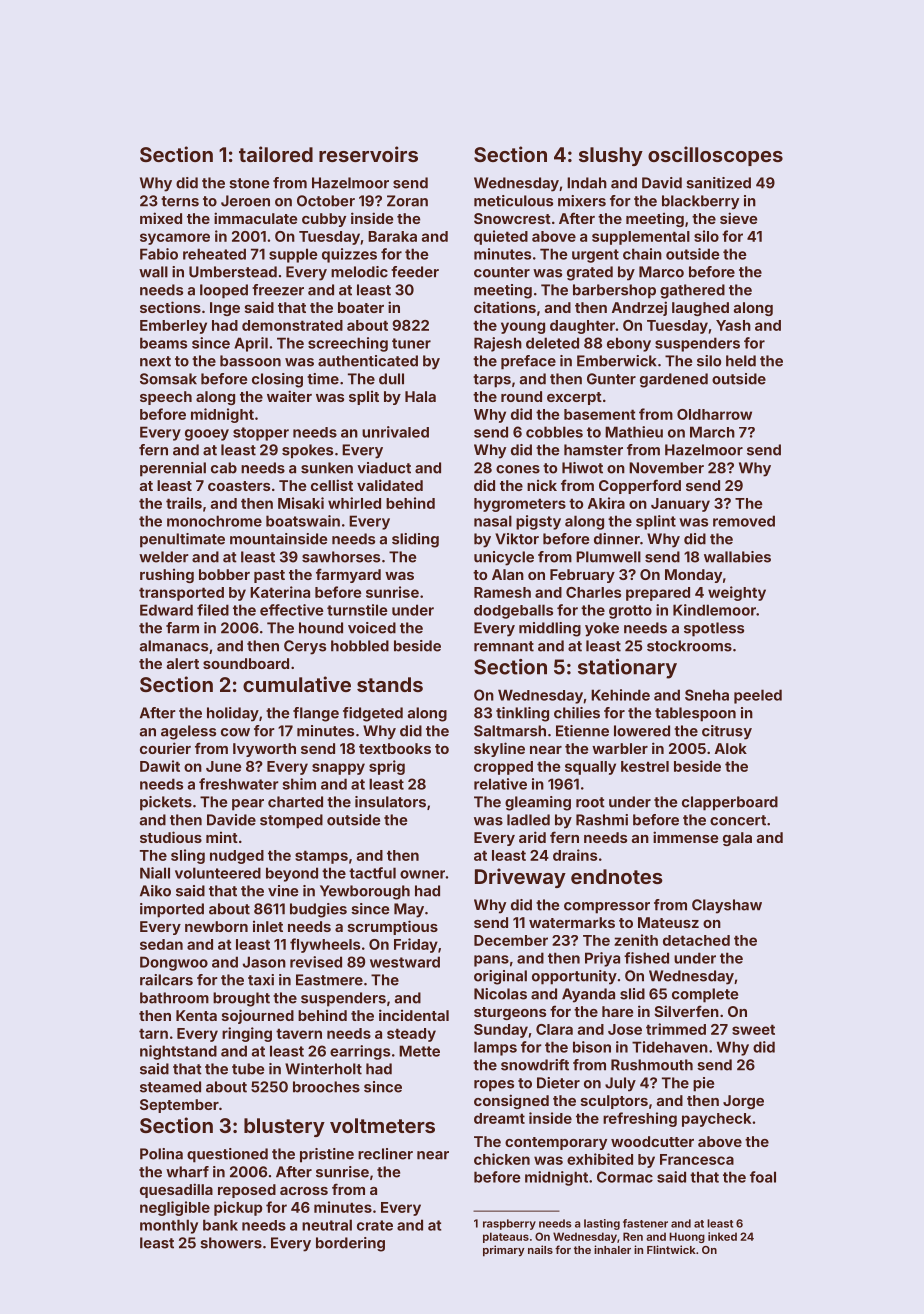 The image size is (924, 1314). I want to click on pigsty, so click(538, 522).
